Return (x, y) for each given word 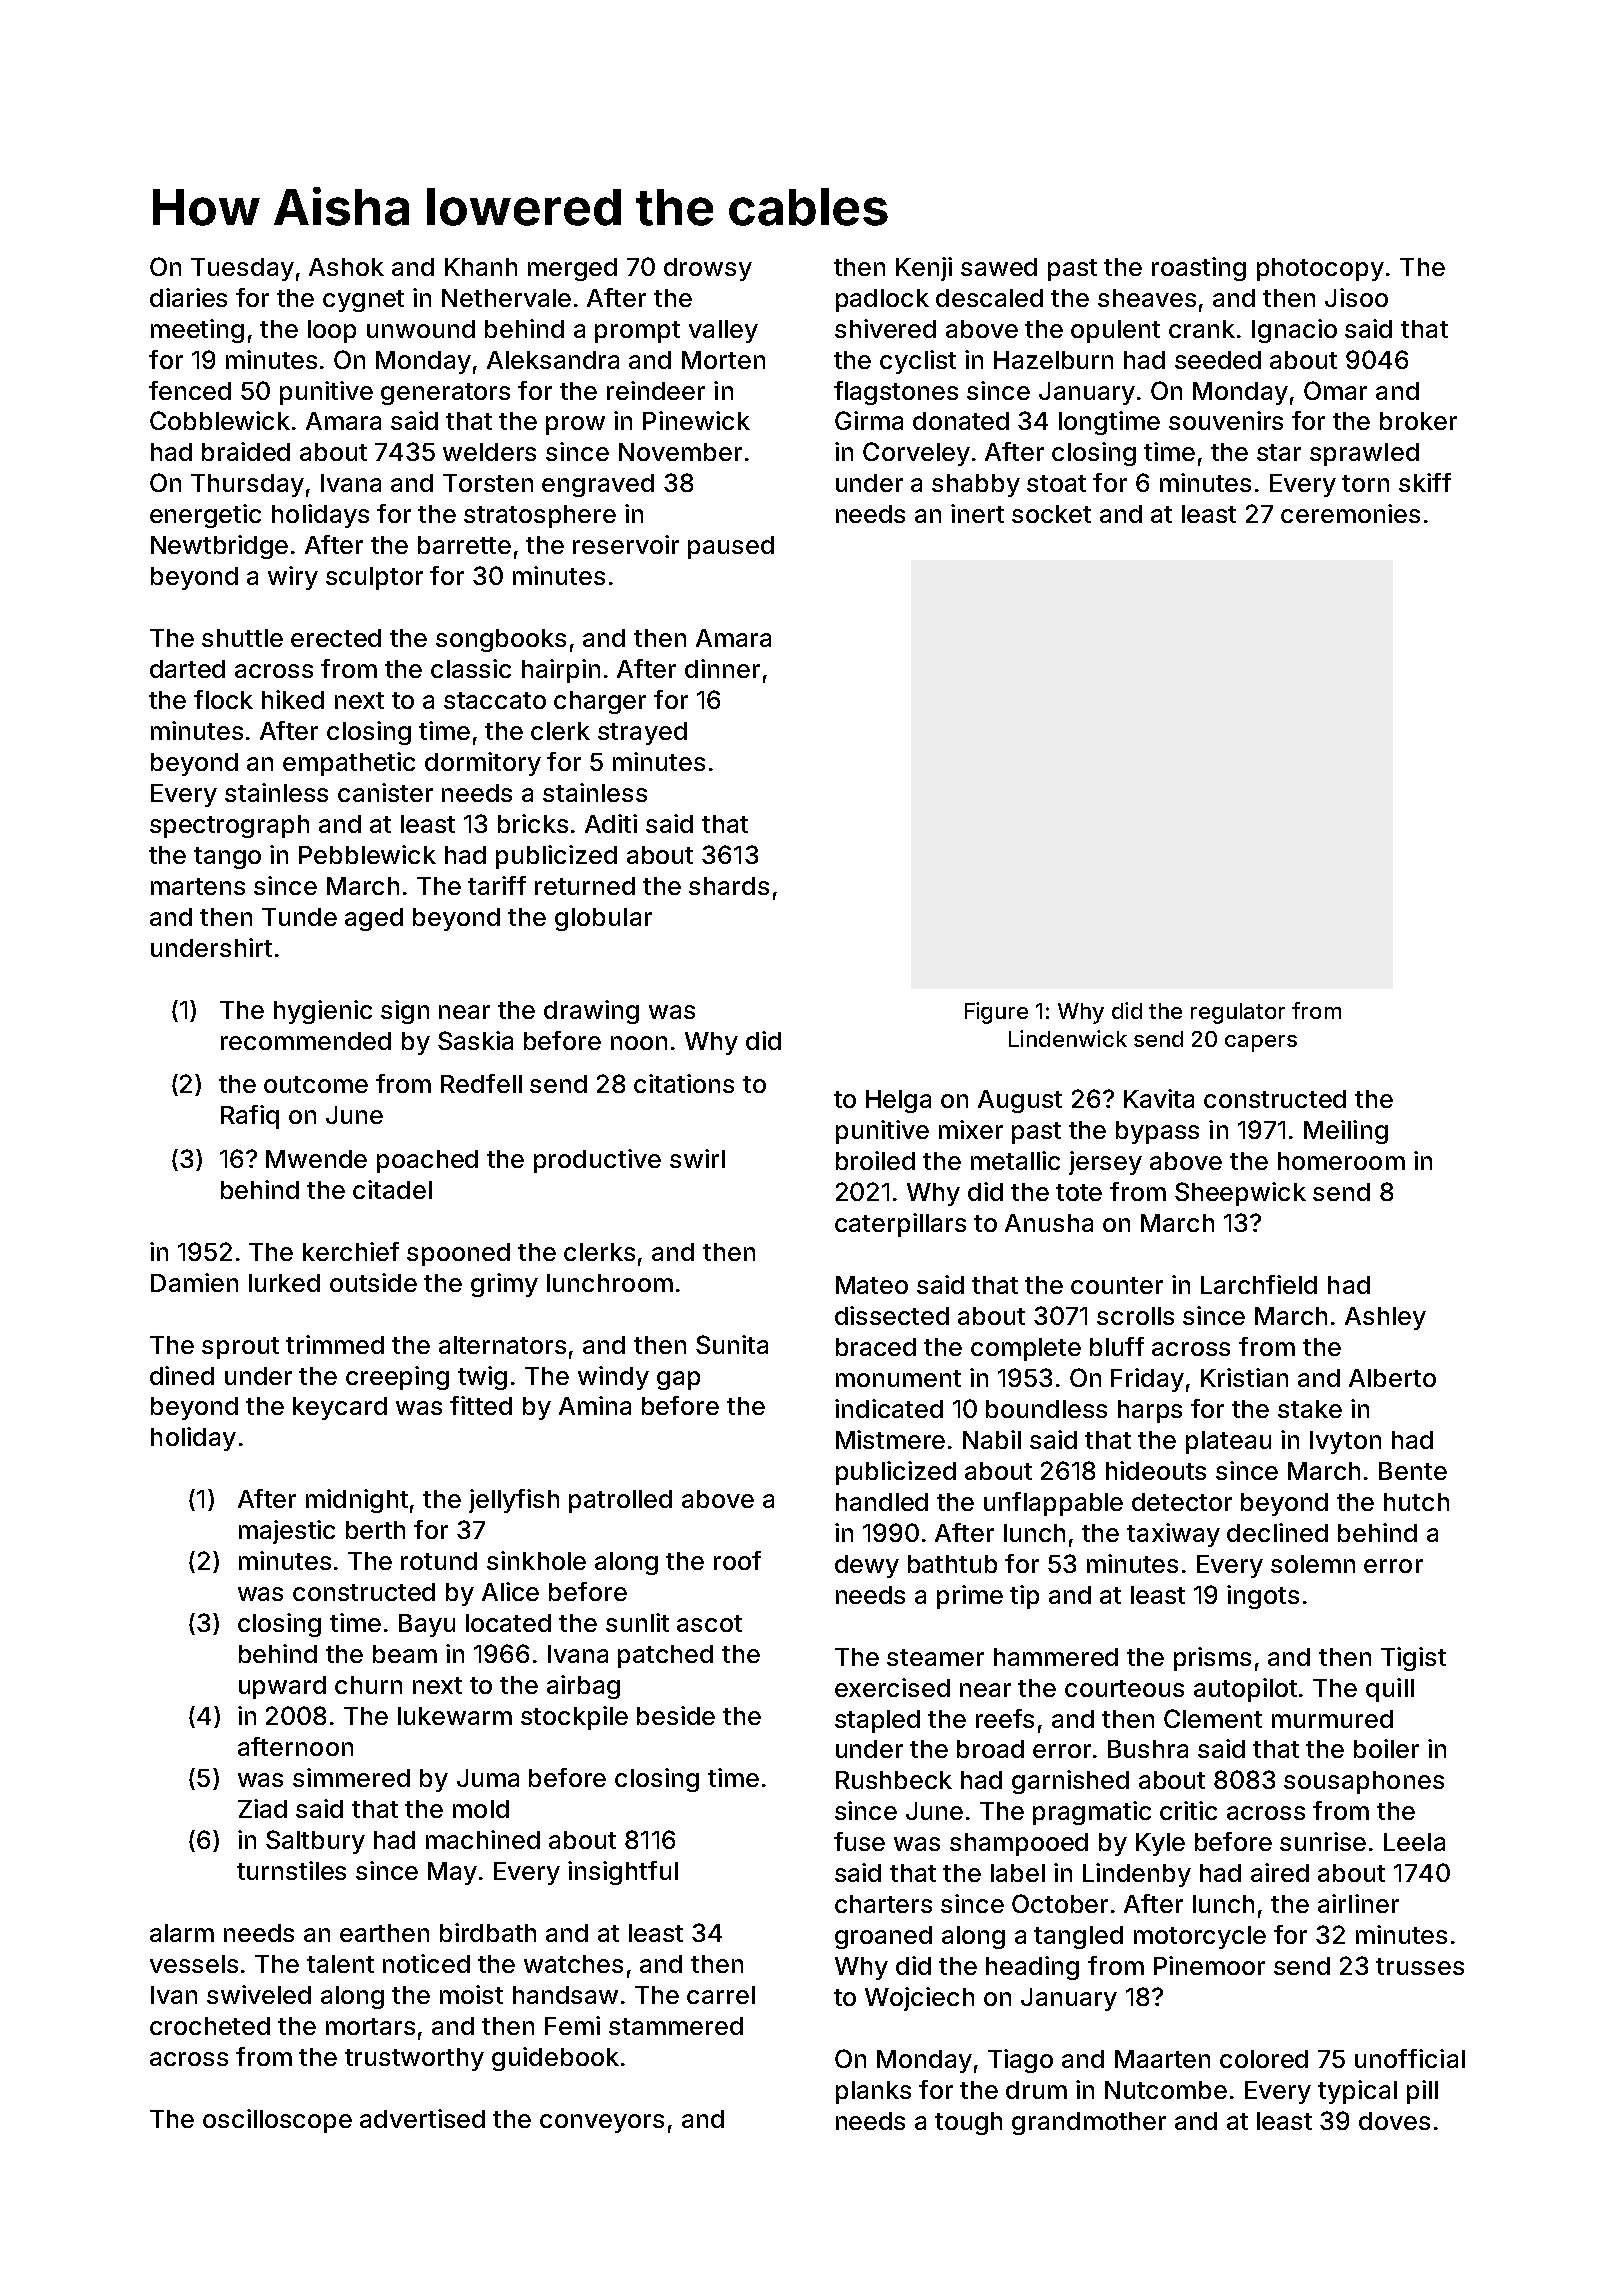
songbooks (501, 640)
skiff (1425, 482)
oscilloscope (277, 2121)
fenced (190, 390)
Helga (898, 1101)
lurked (284, 1283)
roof (737, 1560)
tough (968, 2123)
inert (977, 513)
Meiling (1346, 1132)
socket (1051, 514)
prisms (1212, 1659)
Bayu (427, 1625)
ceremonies (1350, 513)
